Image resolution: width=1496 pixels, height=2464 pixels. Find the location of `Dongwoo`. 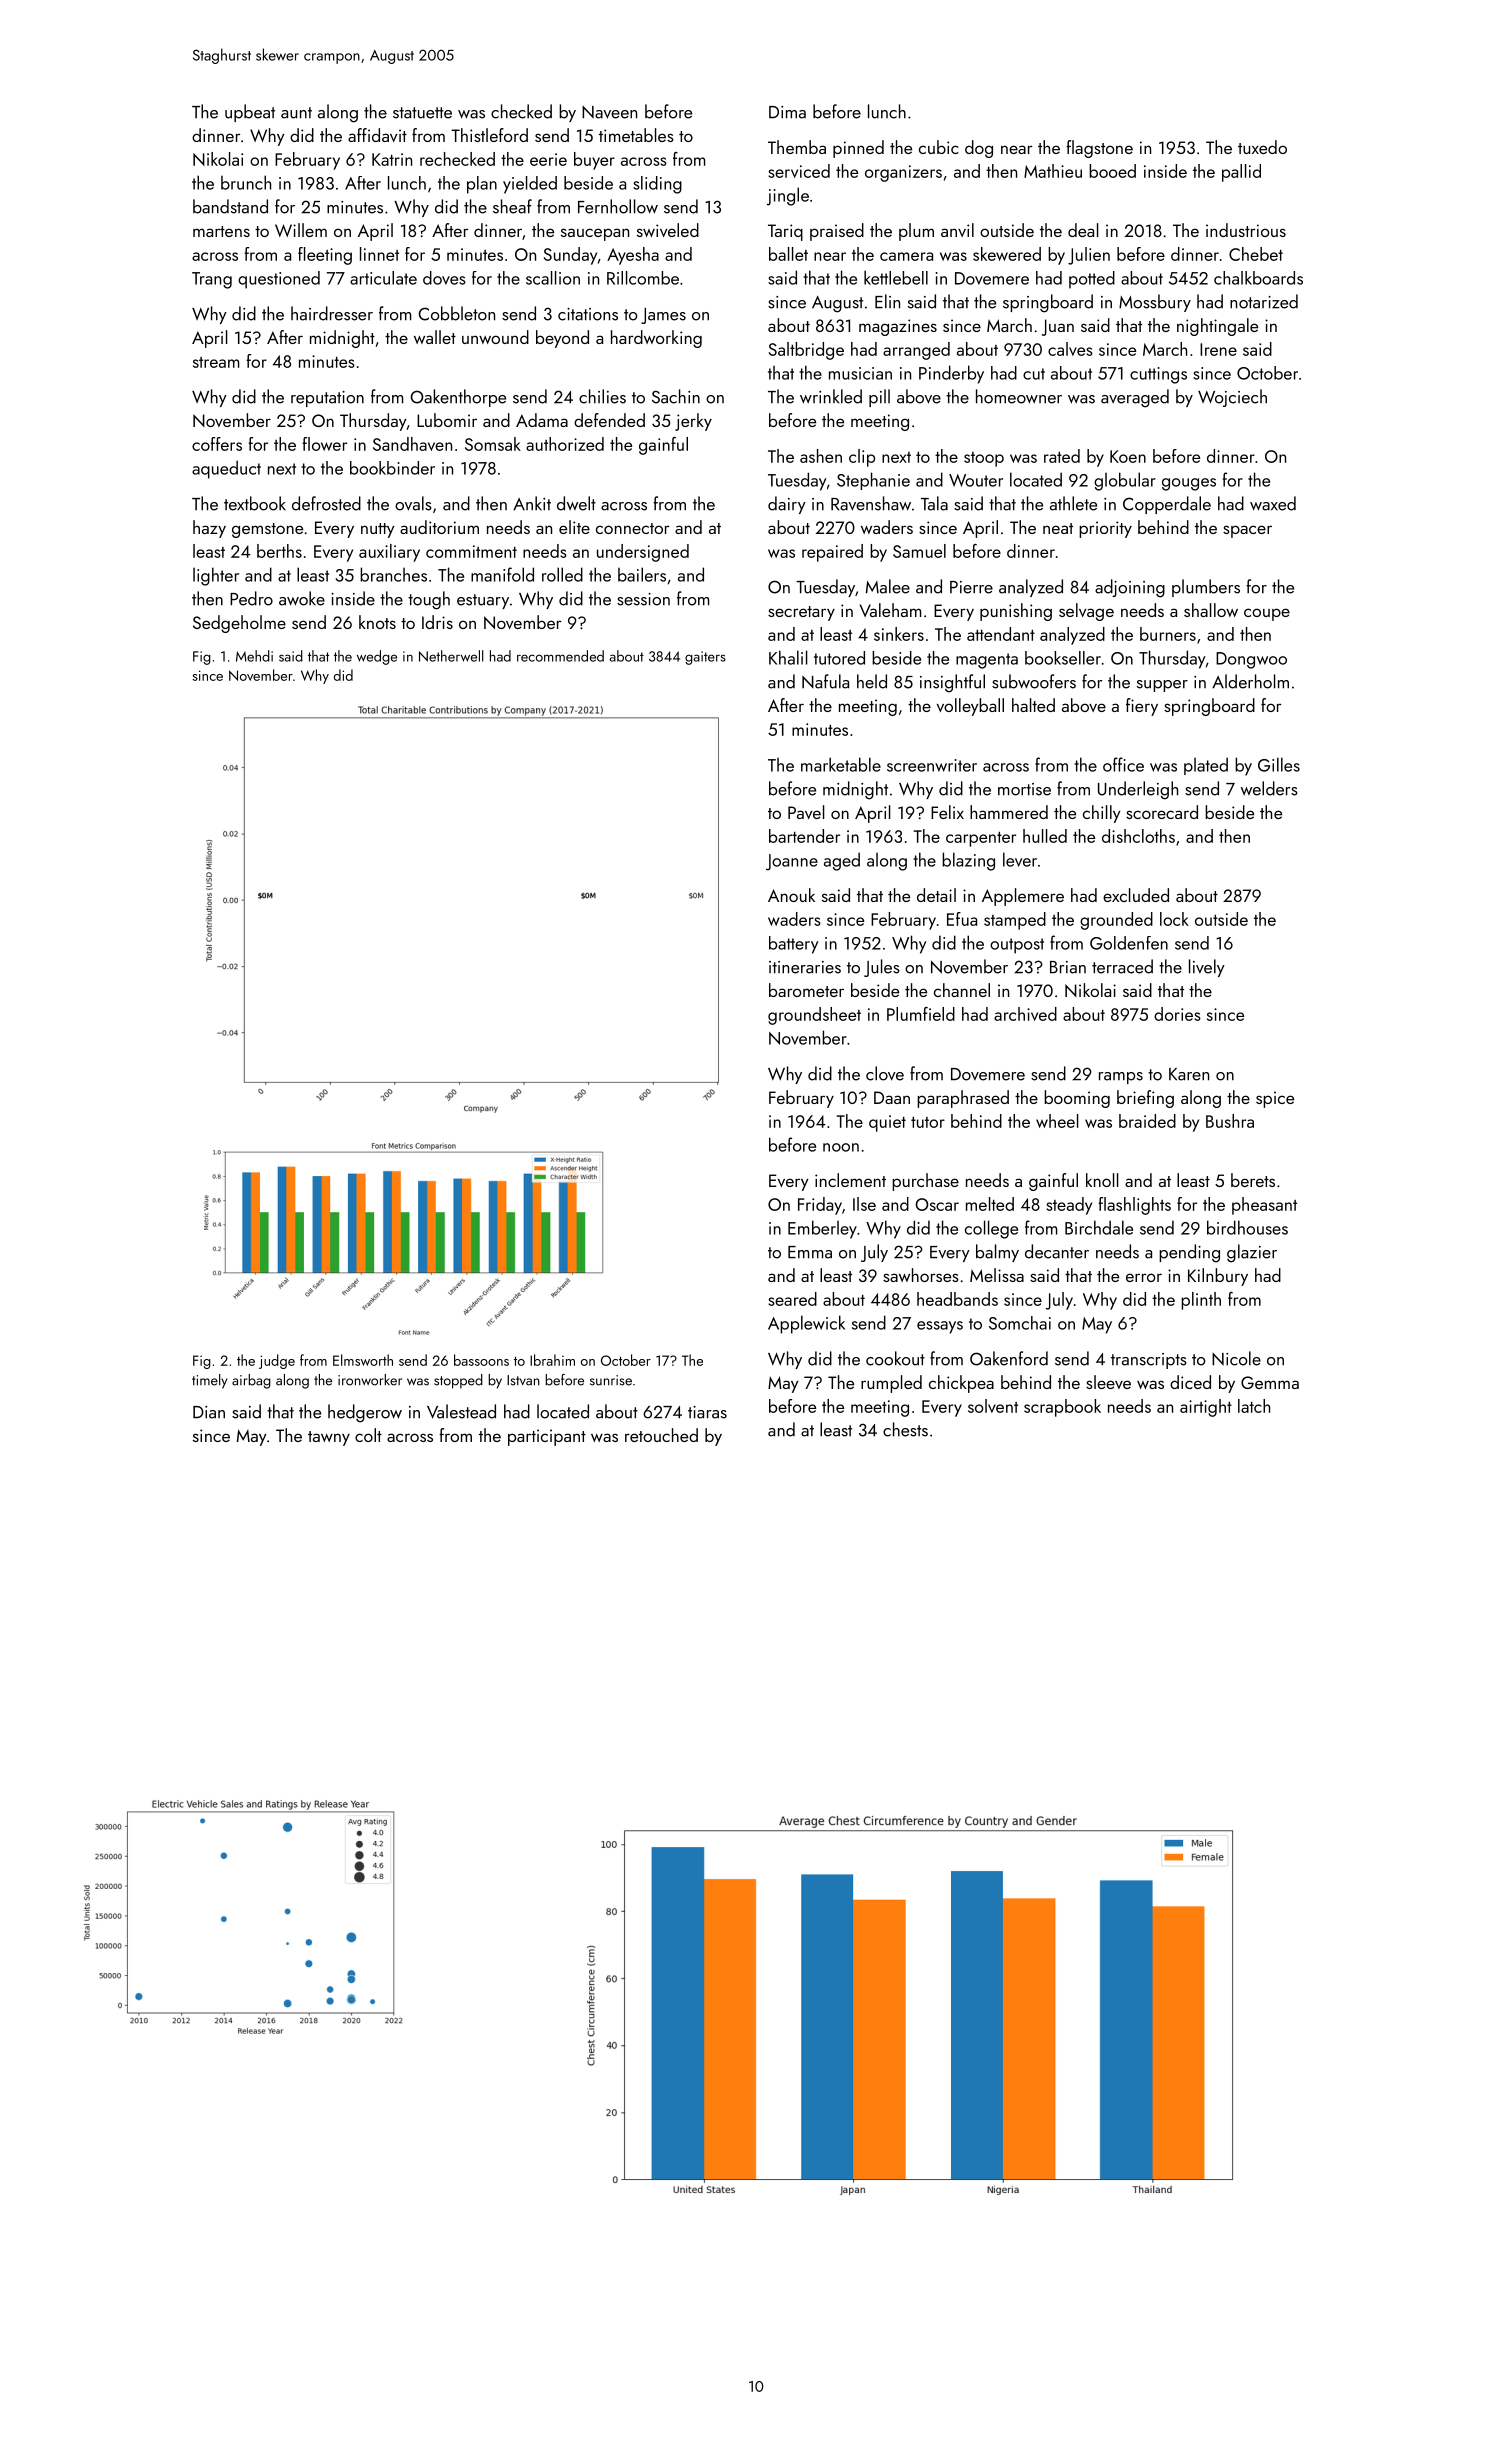

Dongwoo is located at coordinates (1251, 660).
